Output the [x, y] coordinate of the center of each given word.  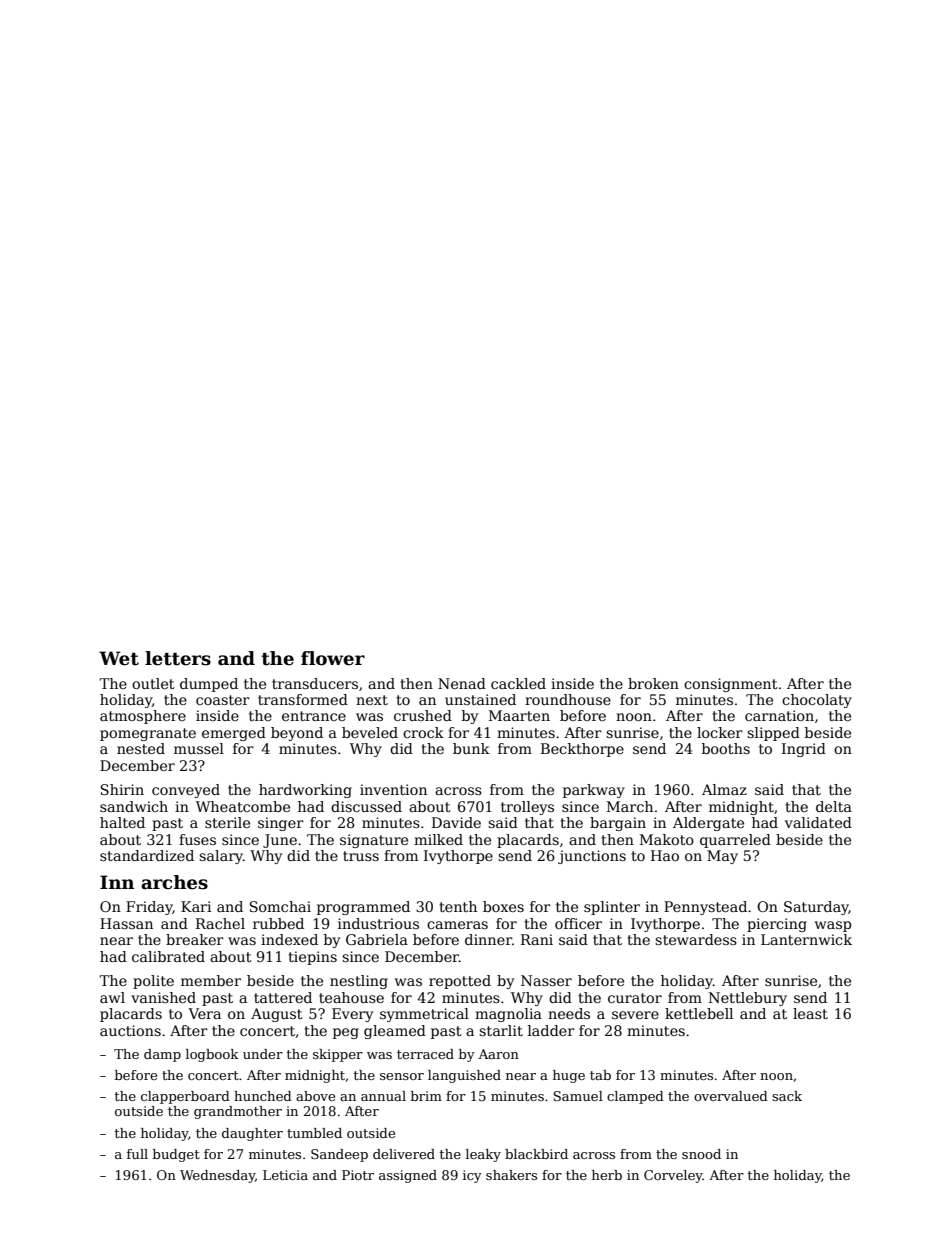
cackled [518, 683]
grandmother [238, 1112]
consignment [731, 685]
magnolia [508, 1015]
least [810, 1013]
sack [787, 1096]
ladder [551, 1030]
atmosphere [143, 717]
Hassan [126, 923]
